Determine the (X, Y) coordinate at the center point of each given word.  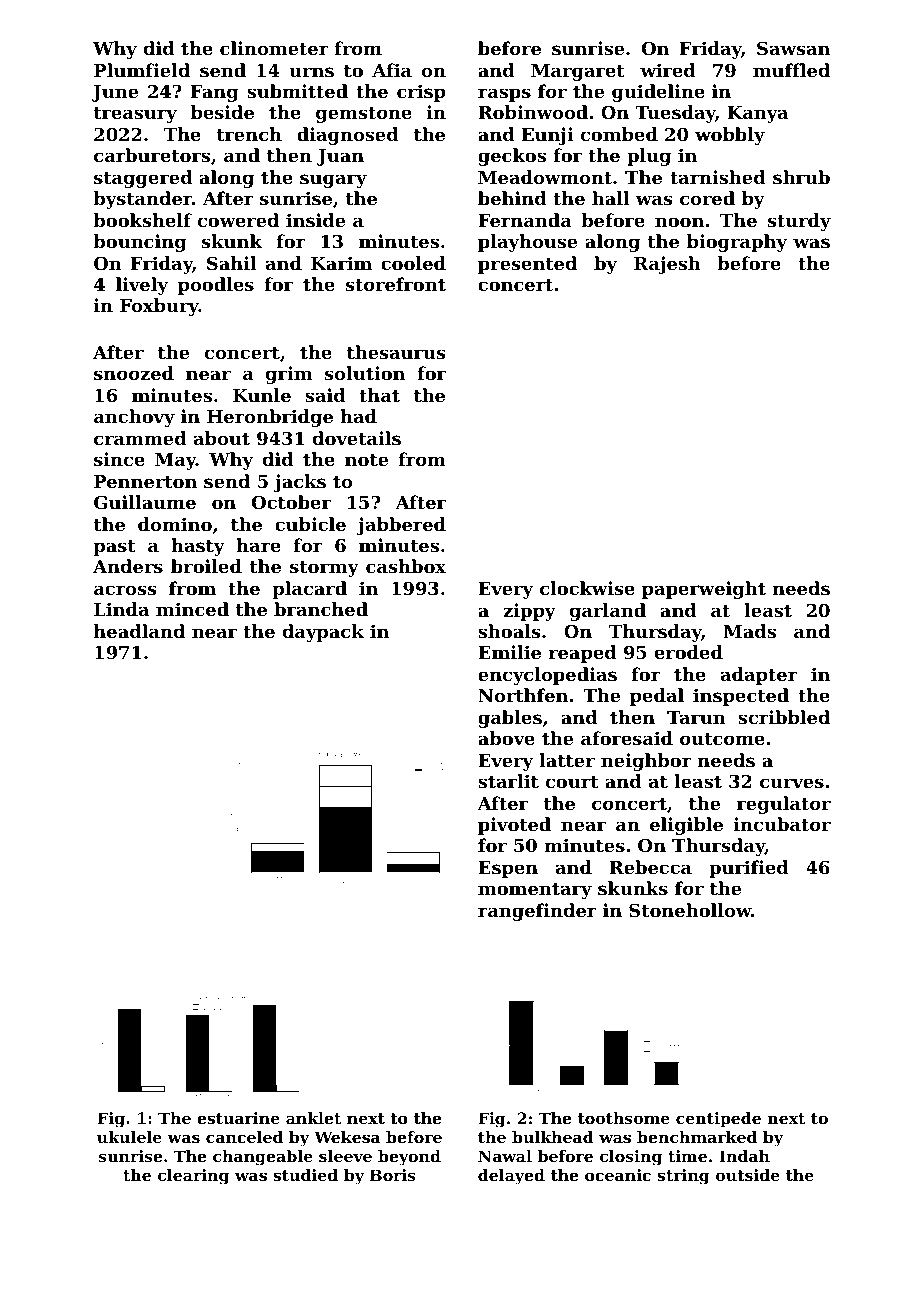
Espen (508, 869)
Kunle (262, 395)
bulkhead (553, 1137)
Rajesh (667, 265)
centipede (718, 1120)
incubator (782, 824)
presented (527, 265)
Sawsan (793, 48)
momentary (535, 891)
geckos (512, 157)
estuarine (238, 1118)
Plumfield (142, 70)
